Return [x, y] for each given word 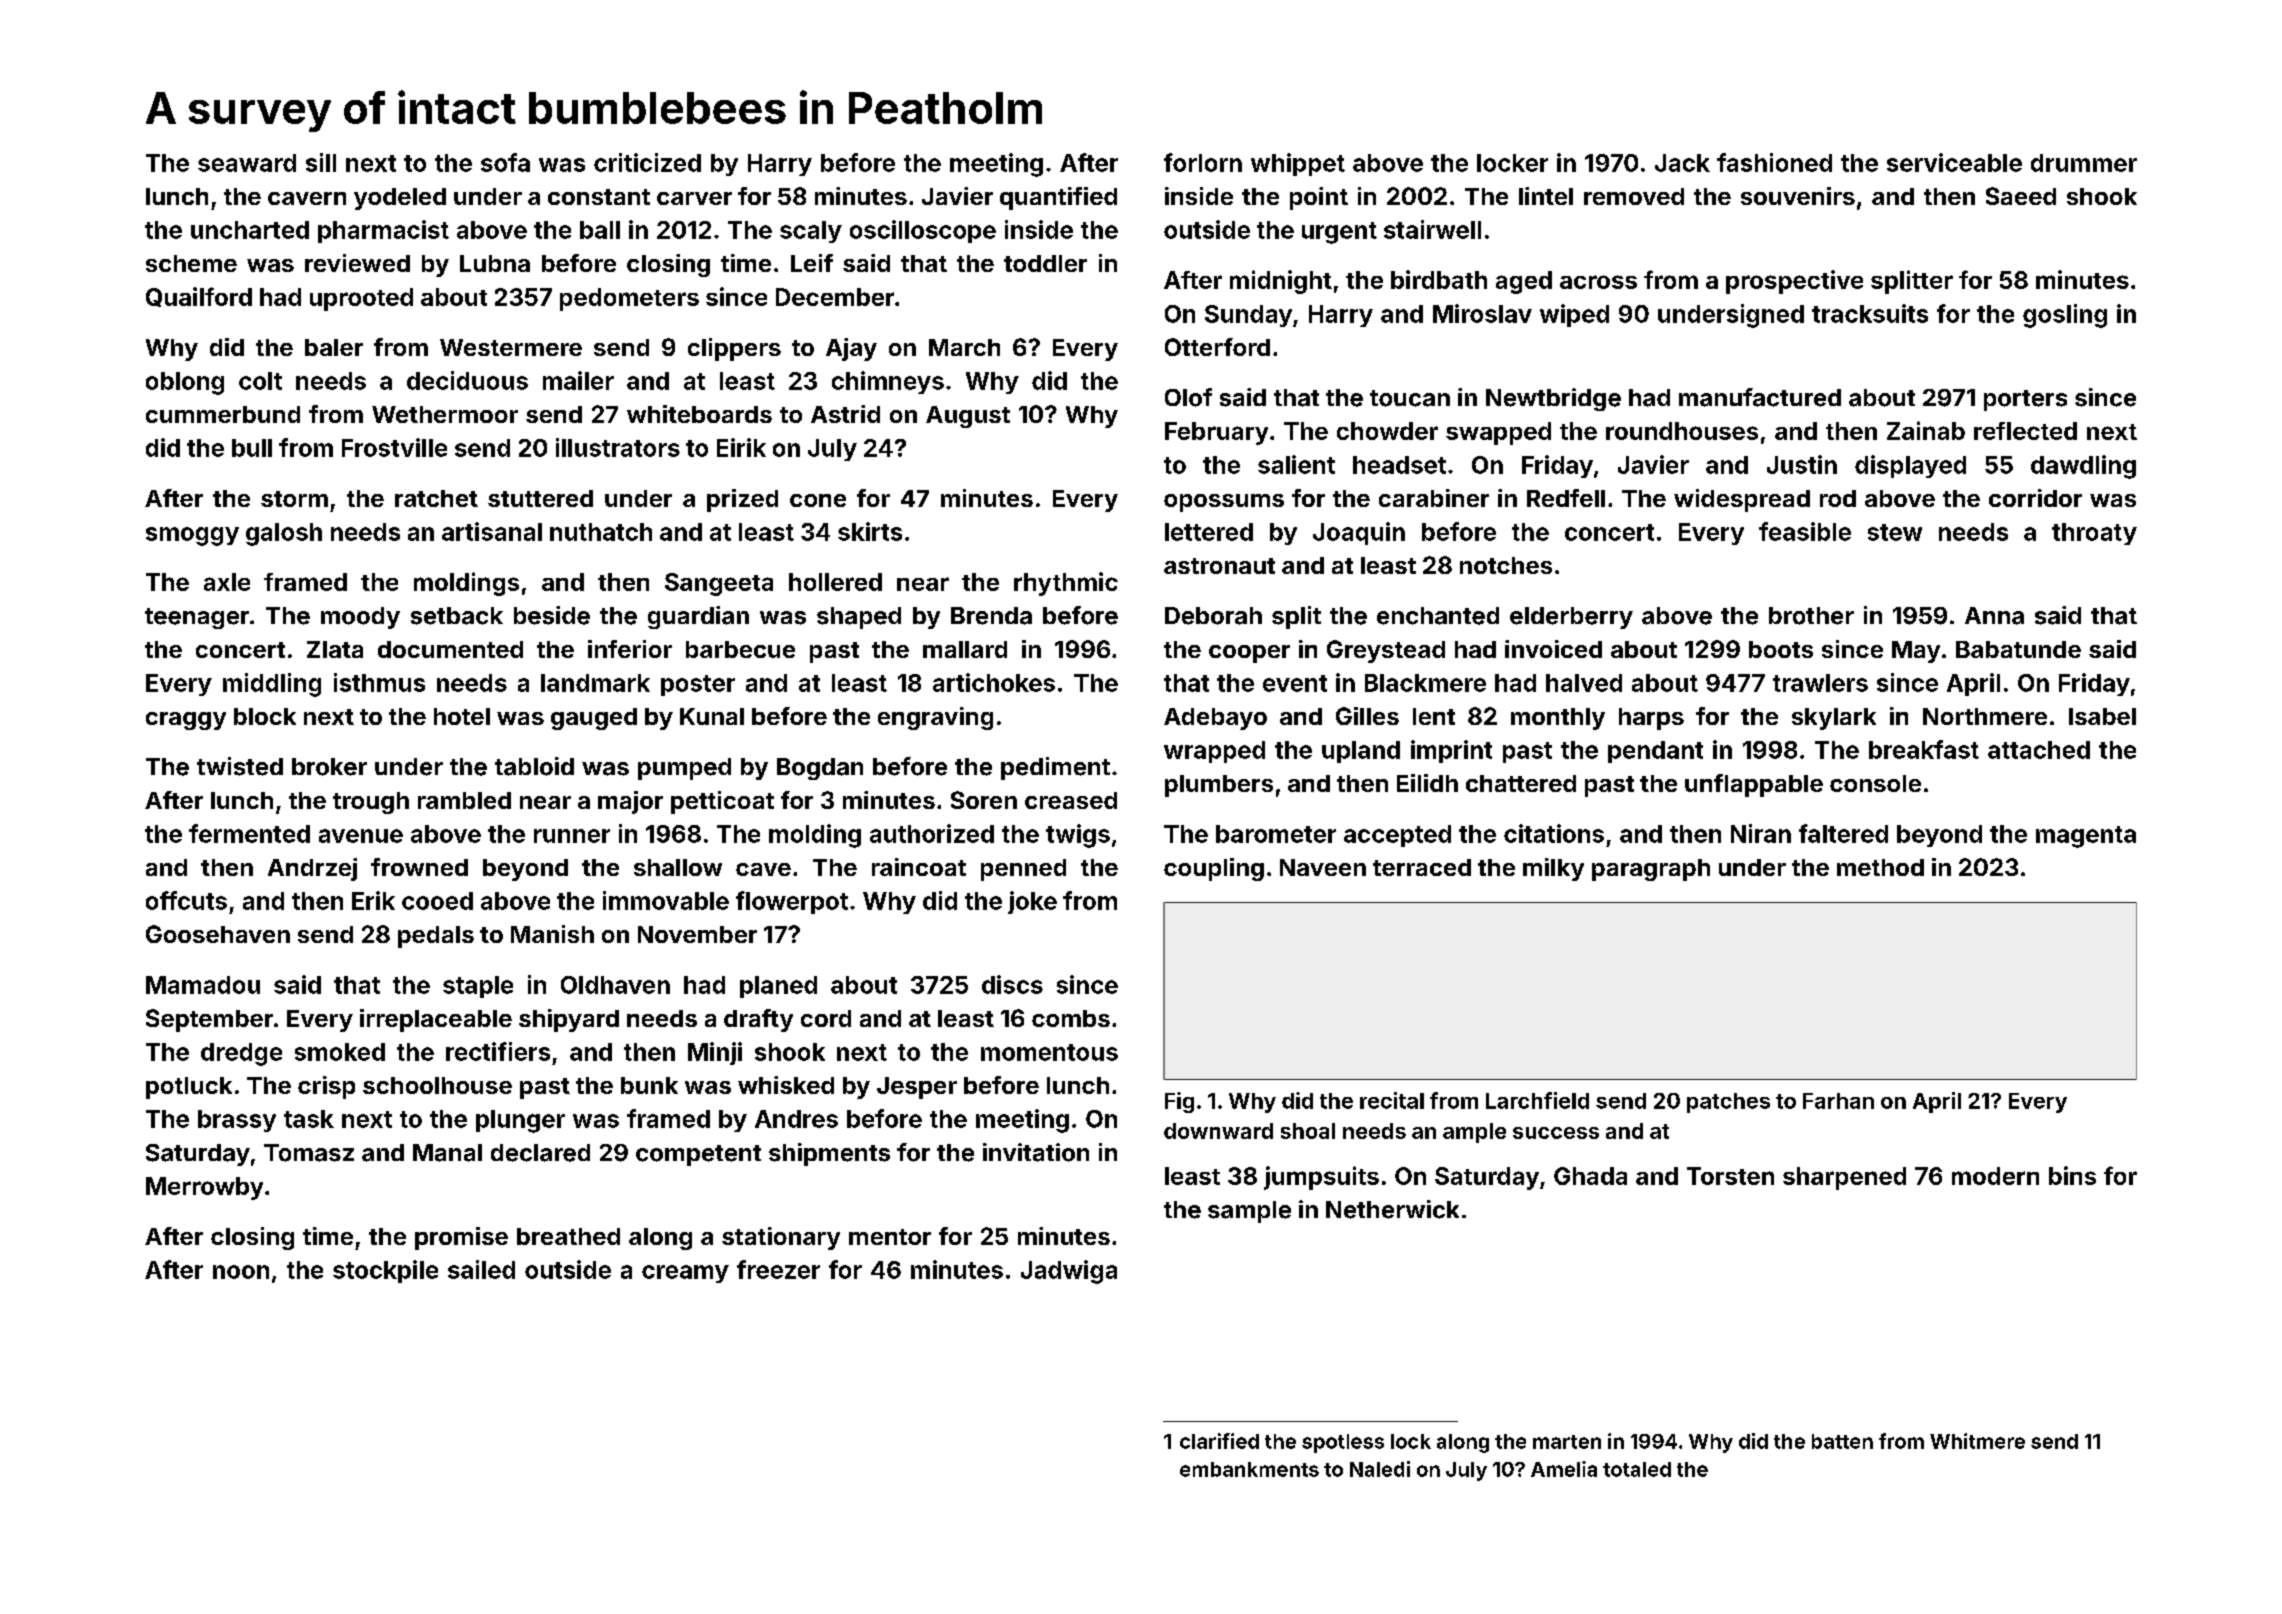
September [209, 1020]
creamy [685, 1274]
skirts [870, 531]
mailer [578, 380]
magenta [2086, 837]
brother [1811, 616]
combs [1071, 1018]
